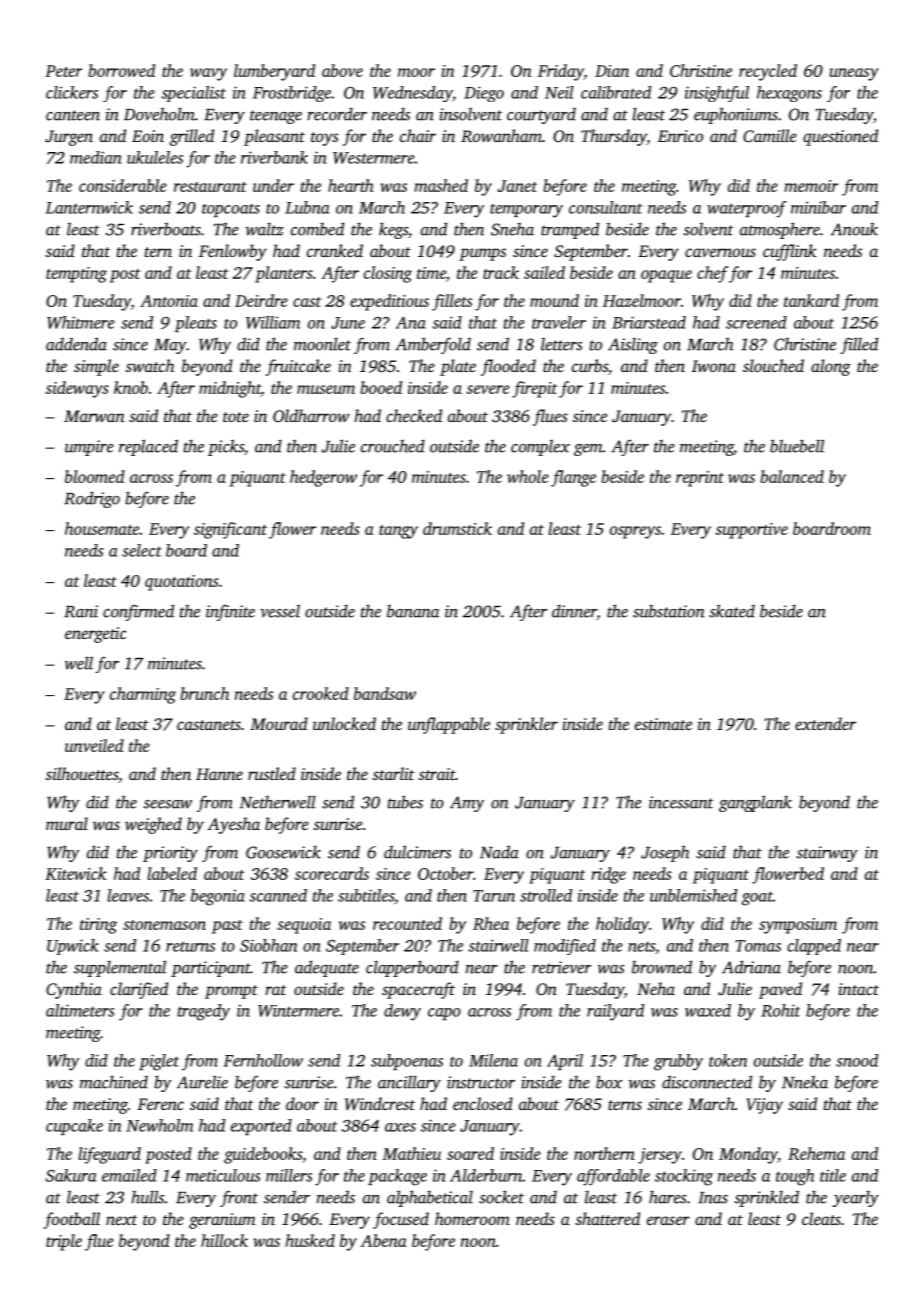 This page has height=1308, width=924. What do you see at coordinates (732, 611) in the page?
I see `skated` at bounding box center [732, 611].
